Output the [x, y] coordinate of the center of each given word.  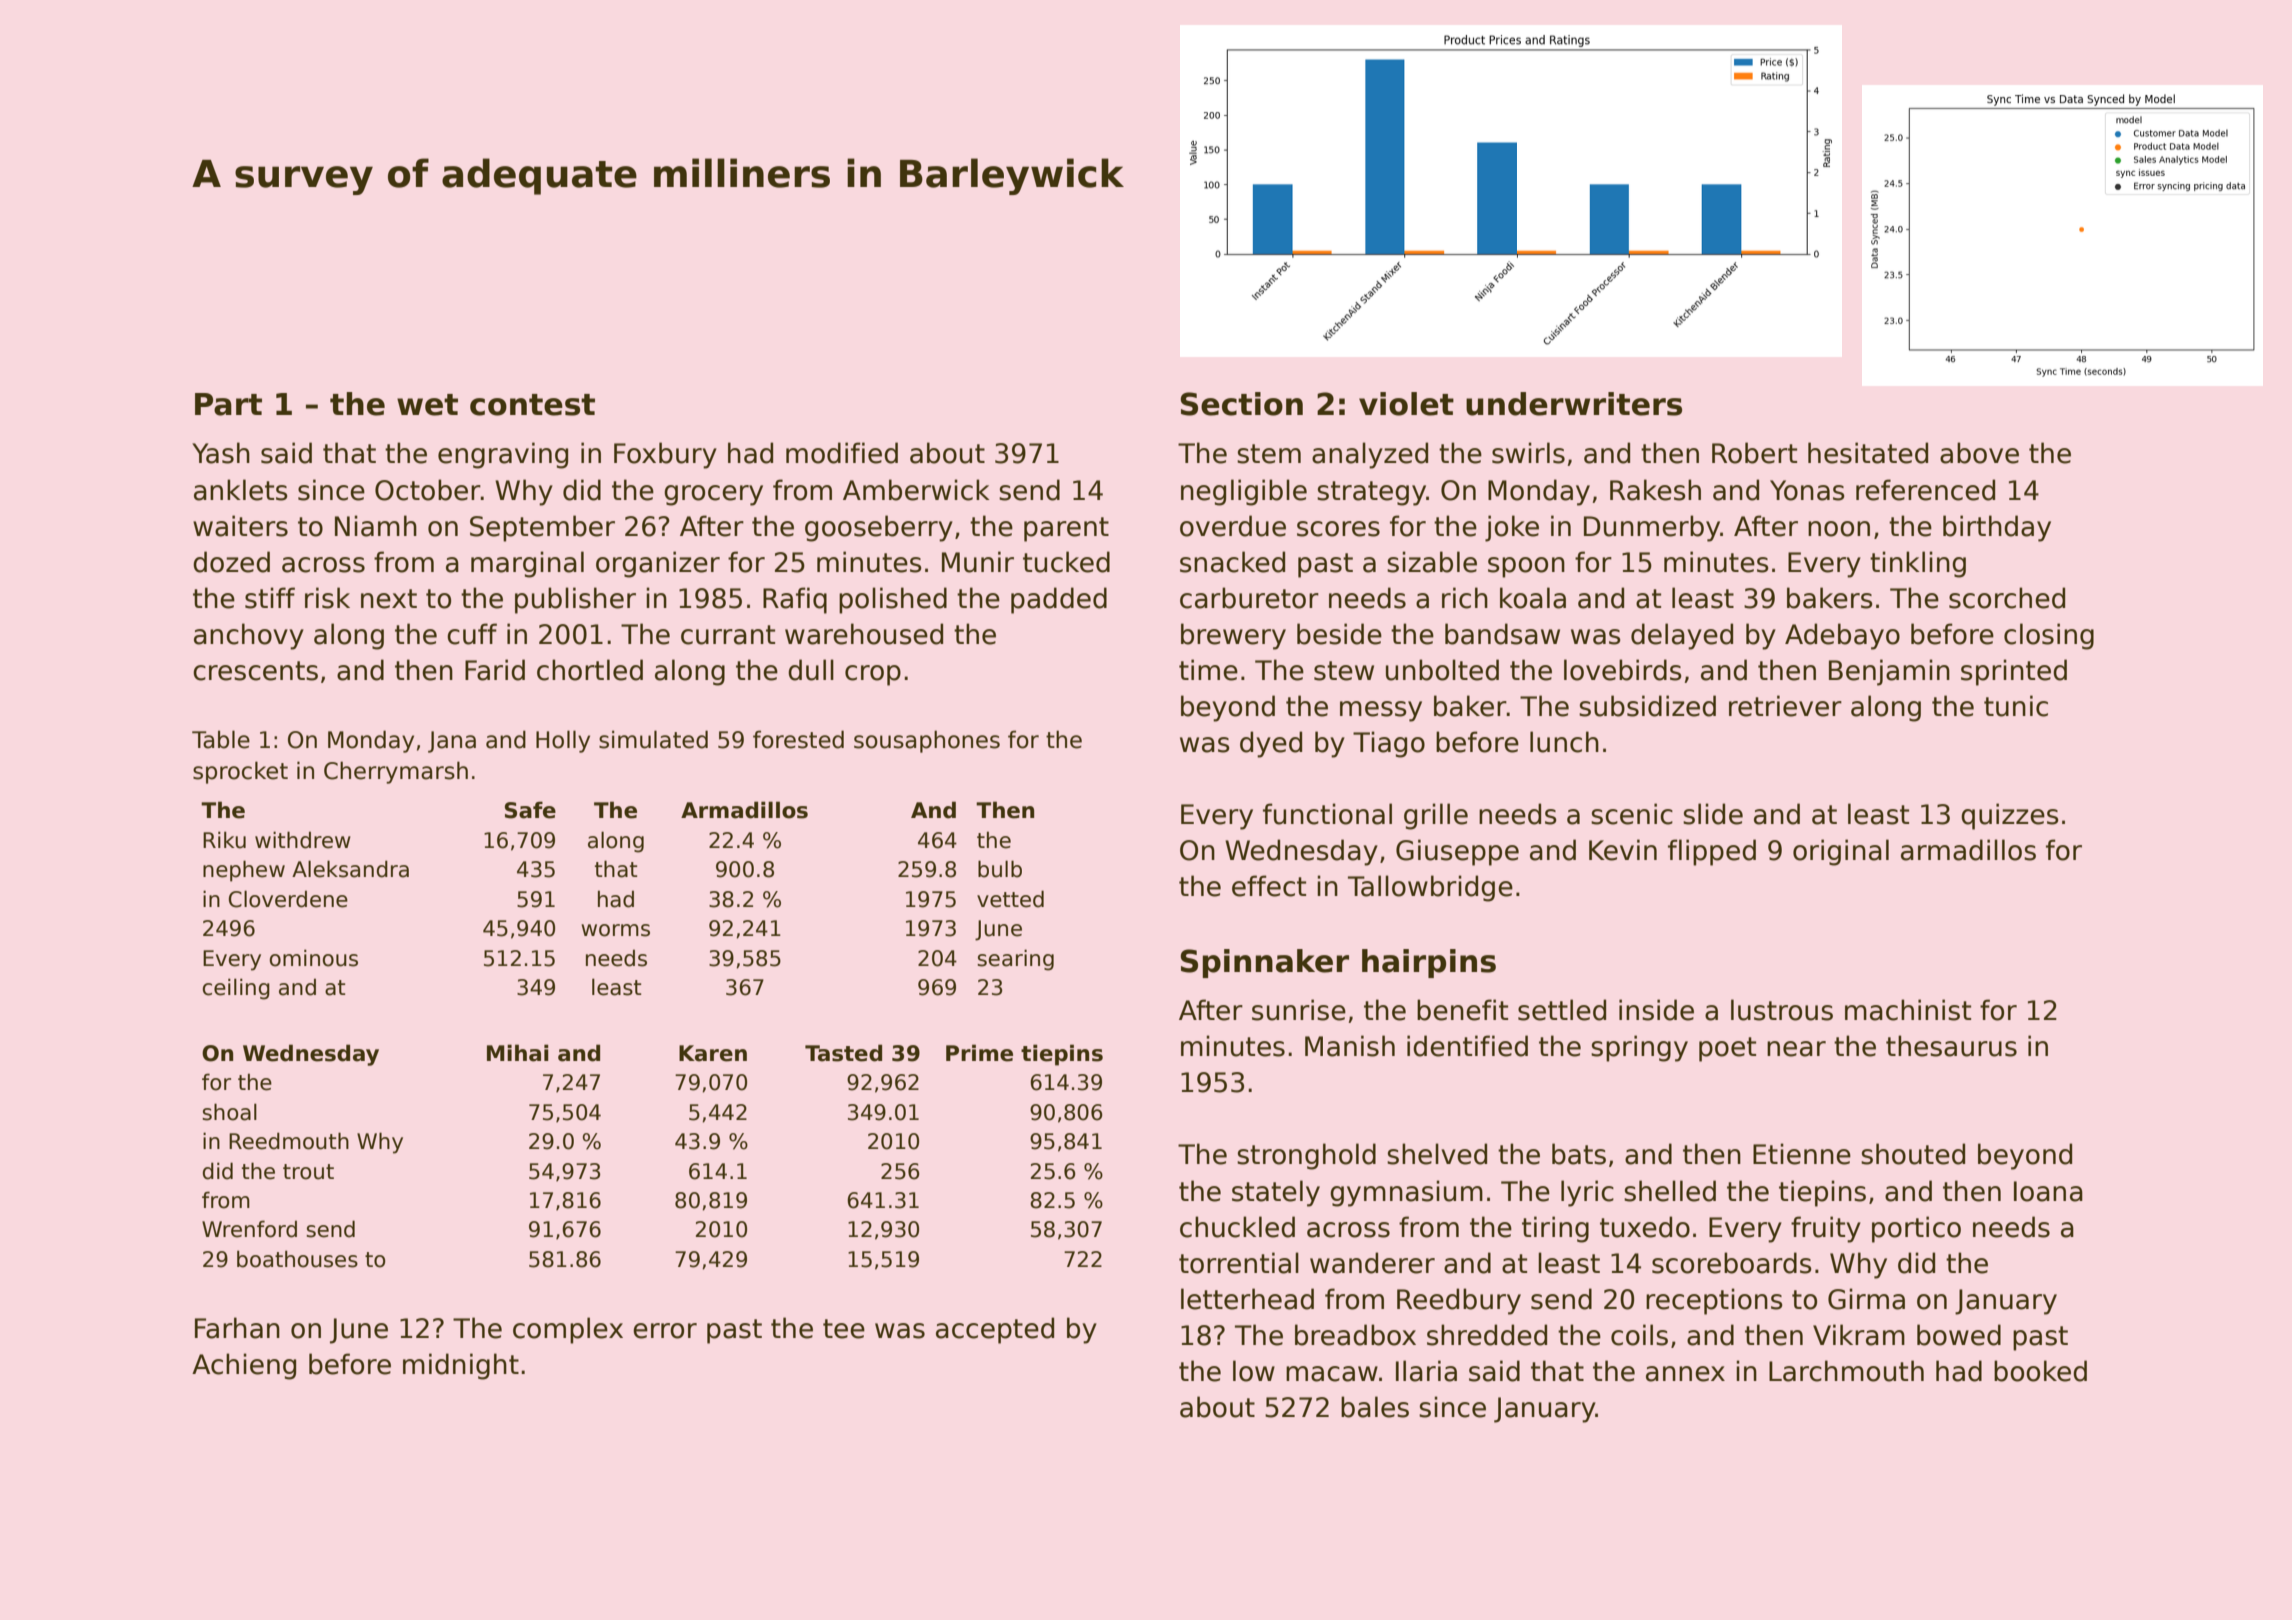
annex [1685, 1374]
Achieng [244, 1366]
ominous [313, 958]
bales [1375, 1407]
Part [228, 404]
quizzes [2010, 816]
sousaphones [927, 741]
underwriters [1574, 404]
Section [1241, 404]
